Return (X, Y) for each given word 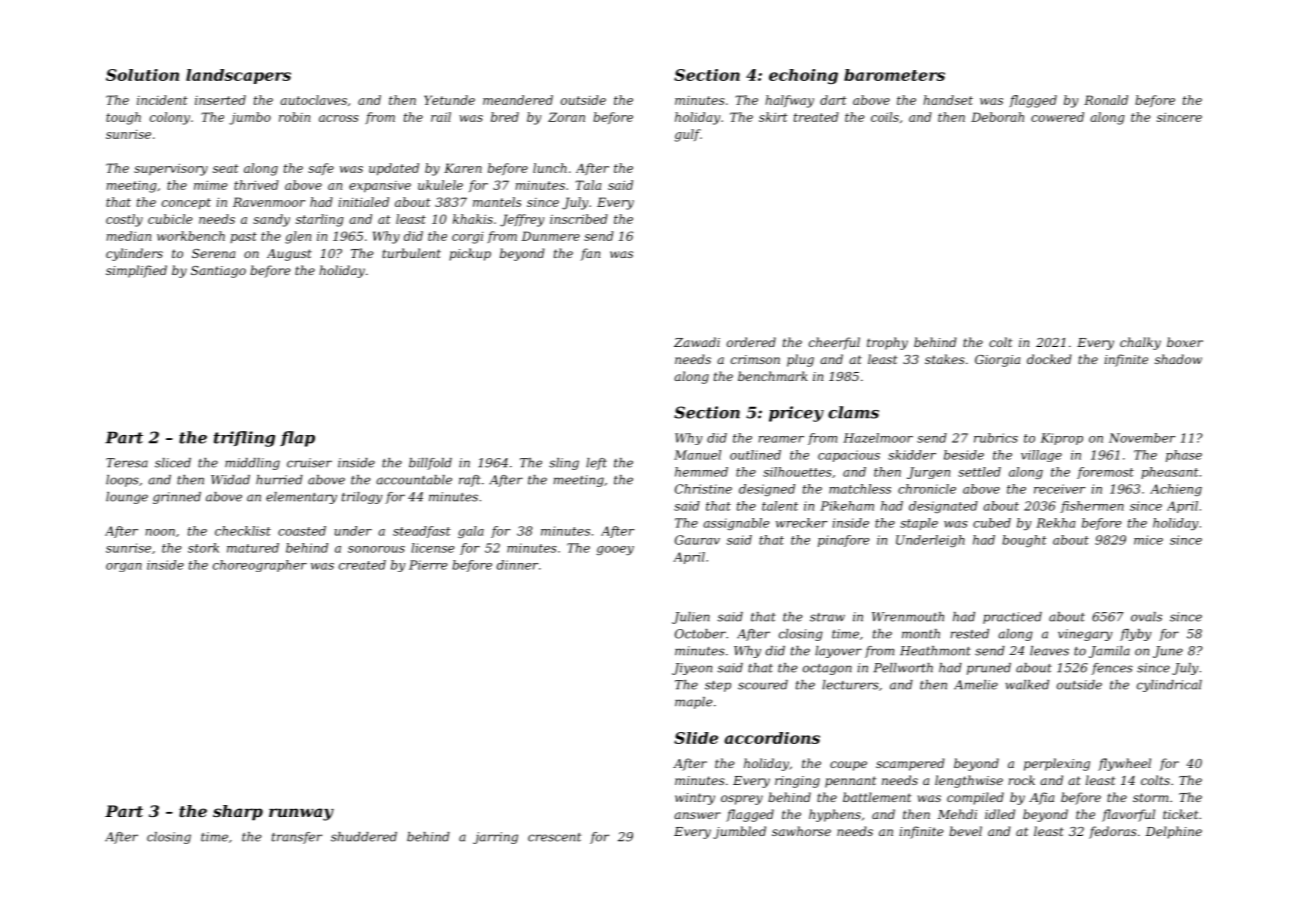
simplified (136, 271)
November (1142, 438)
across (339, 118)
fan (590, 254)
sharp (238, 813)
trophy (887, 343)
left (596, 464)
